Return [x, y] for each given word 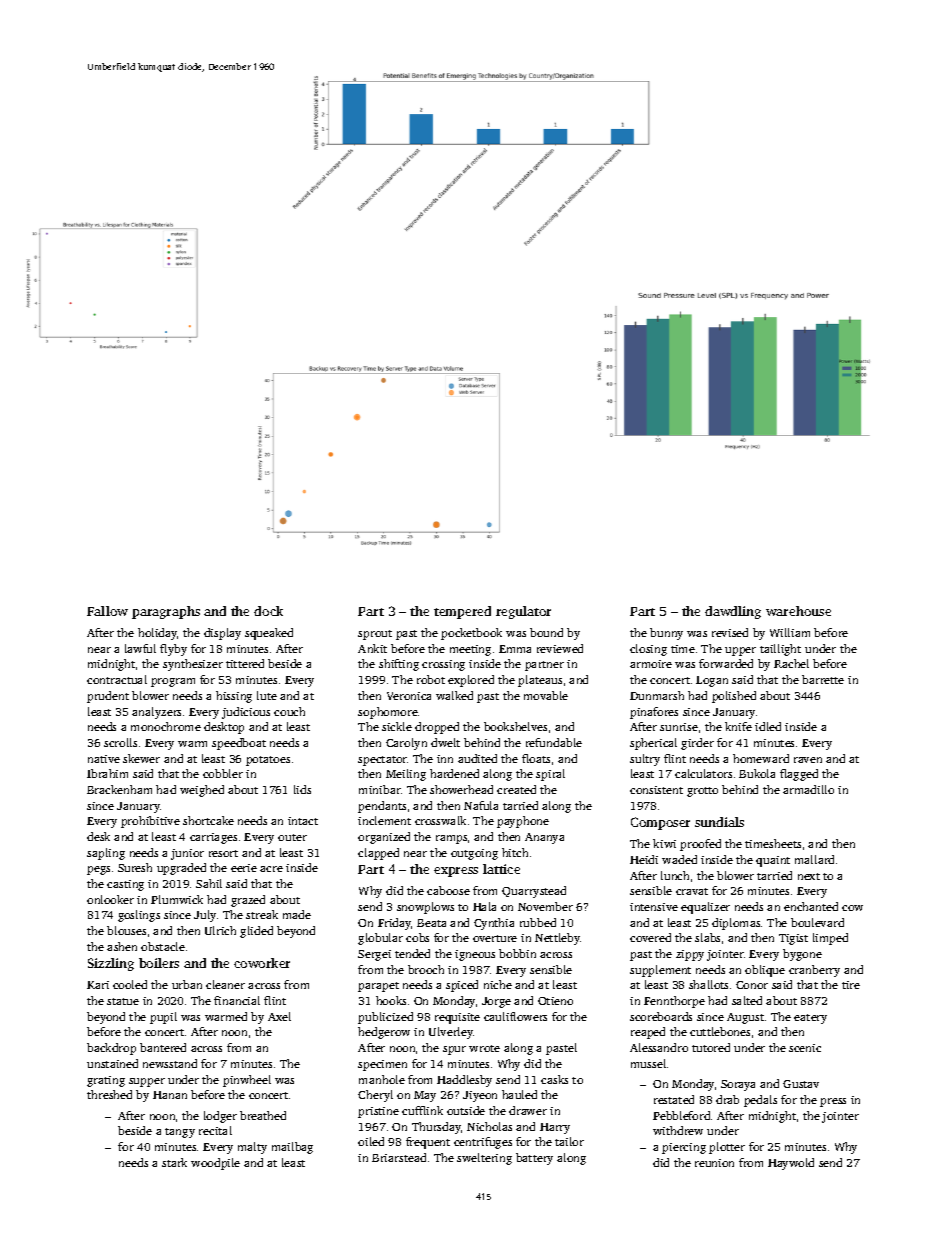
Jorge [496, 1002]
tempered [462, 612]
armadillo [808, 789]
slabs [707, 937]
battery [534, 1159]
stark [174, 1162]
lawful [140, 648]
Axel [279, 1016]
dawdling [733, 612]
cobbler [223, 773]
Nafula [481, 805]
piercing [684, 1148]
